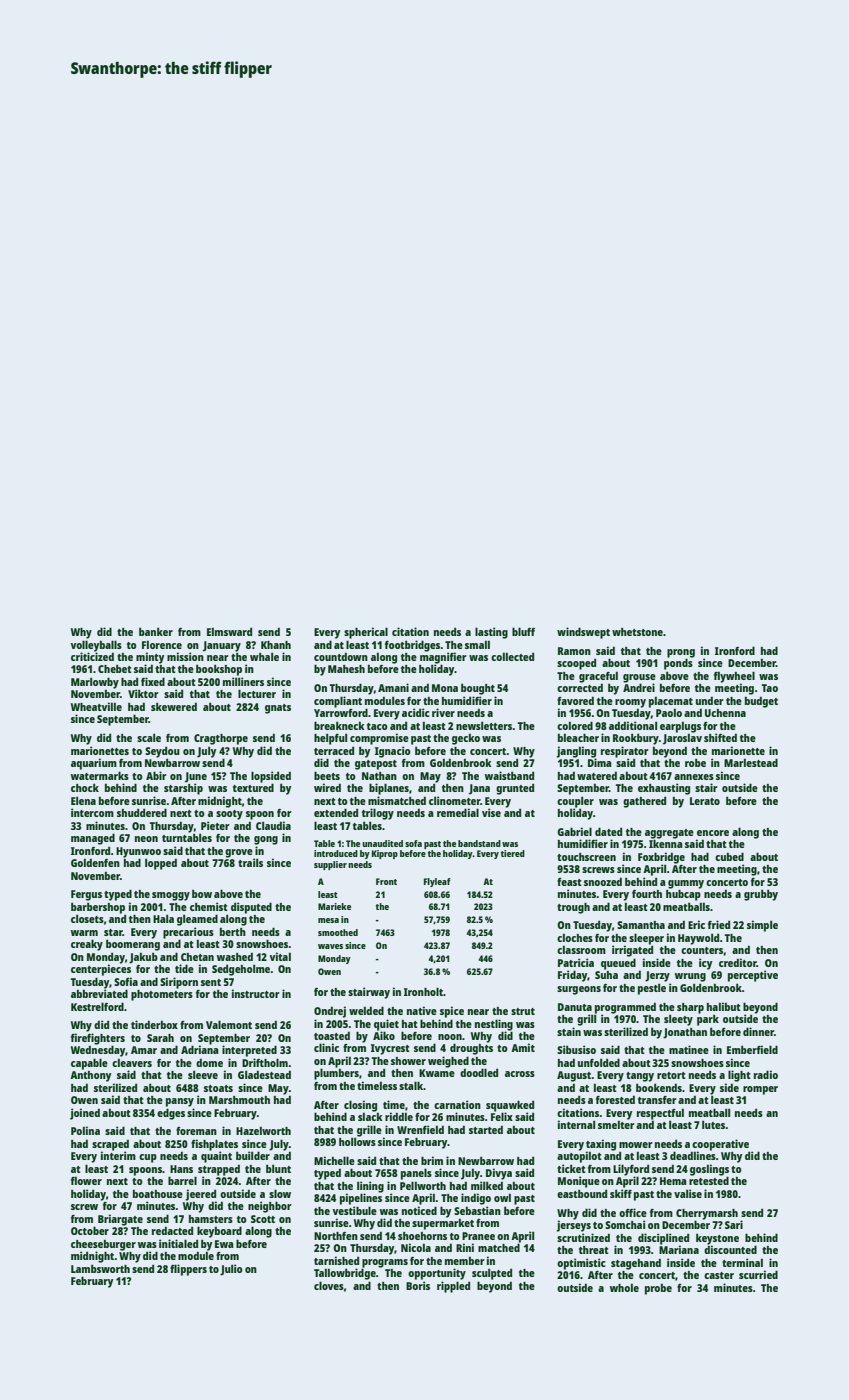 The image size is (849, 1400). Describe the element at coordinates (666, 843) in the screenshot. I see `Ikenna` at that location.
